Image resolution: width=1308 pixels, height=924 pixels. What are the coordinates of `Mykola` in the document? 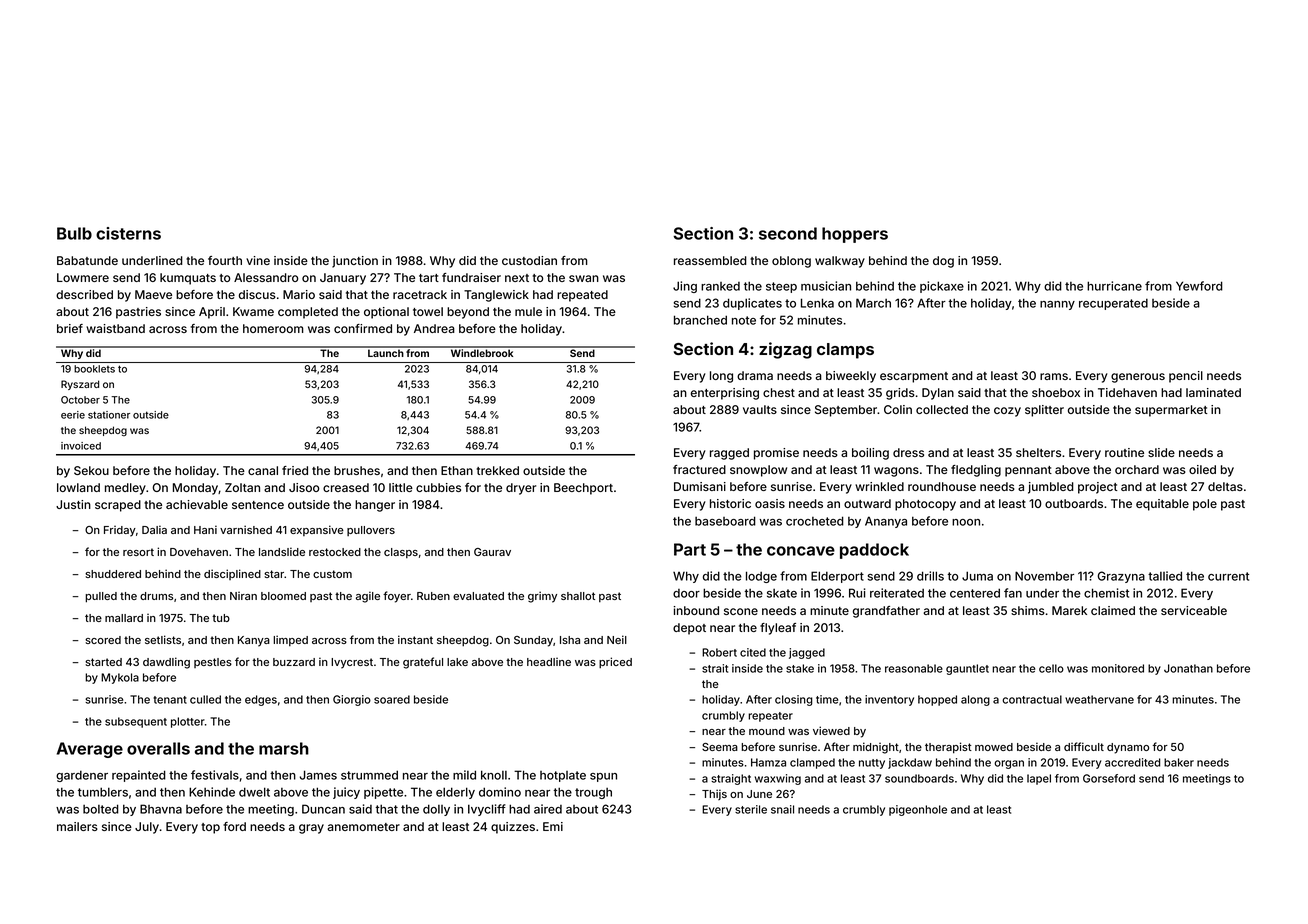 It's located at (120, 678).
